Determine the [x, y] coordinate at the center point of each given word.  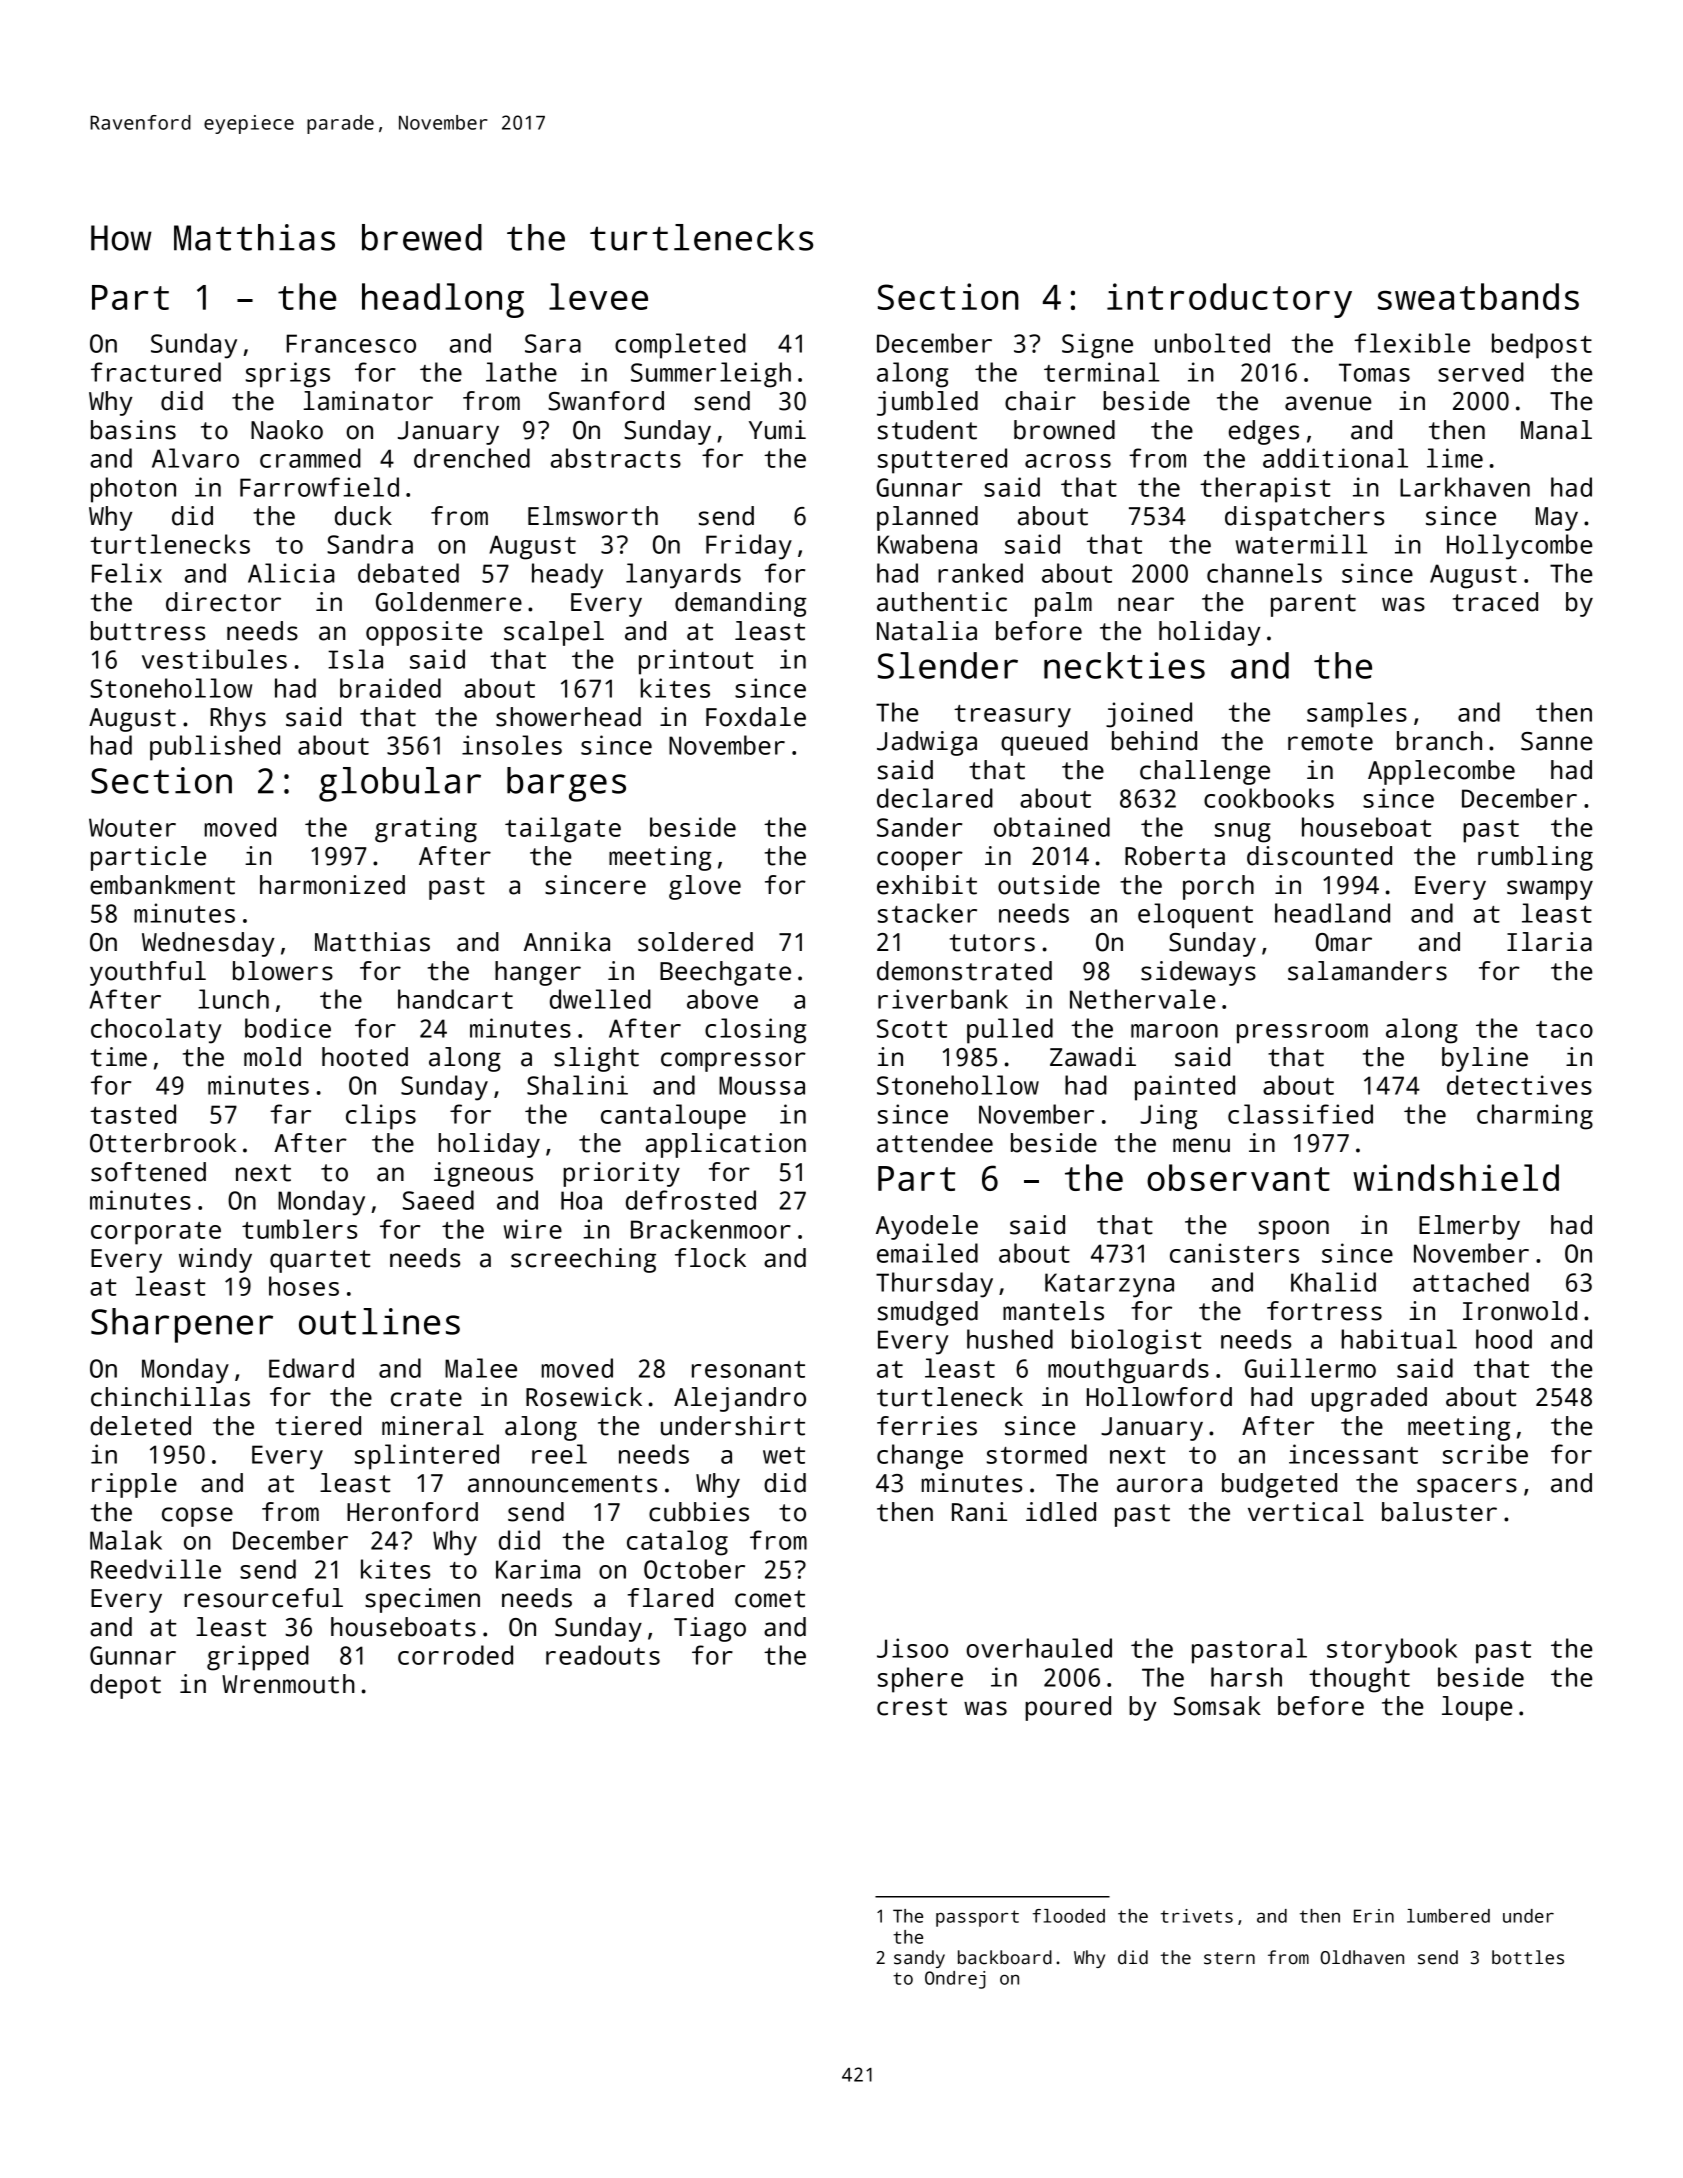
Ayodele [927, 1227]
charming [1535, 1117]
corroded [455, 1655]
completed [680, 346]
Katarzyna [1109, 1285]
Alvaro [195, 458]
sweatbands [1478, 296]
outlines [379, 1321]
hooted [365, 1057]
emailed [927, 1253]
